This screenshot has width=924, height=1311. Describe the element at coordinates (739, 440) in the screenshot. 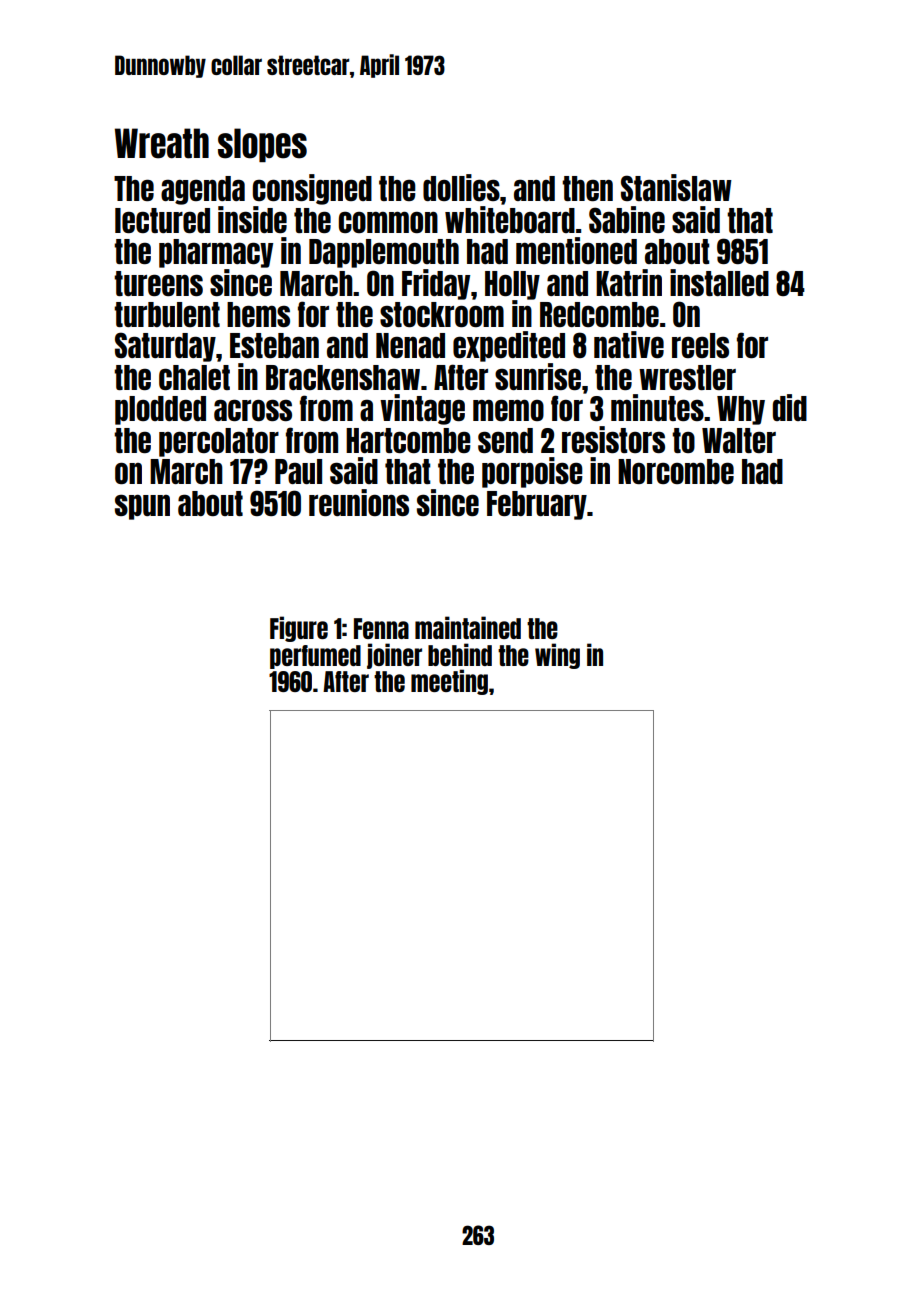

I see `Walter` at that location.
